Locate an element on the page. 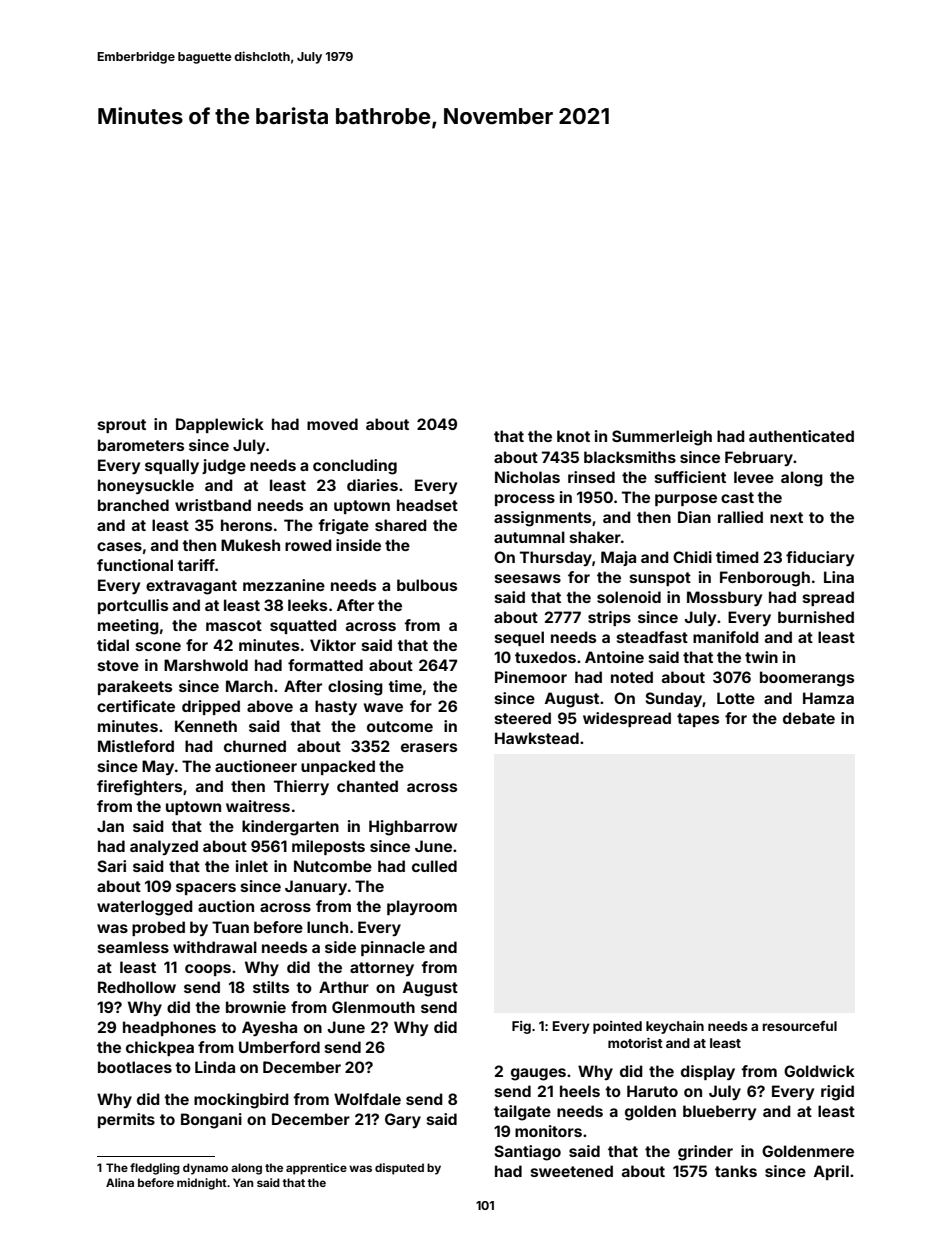  monitors is located at coordinates (548, 1131).
